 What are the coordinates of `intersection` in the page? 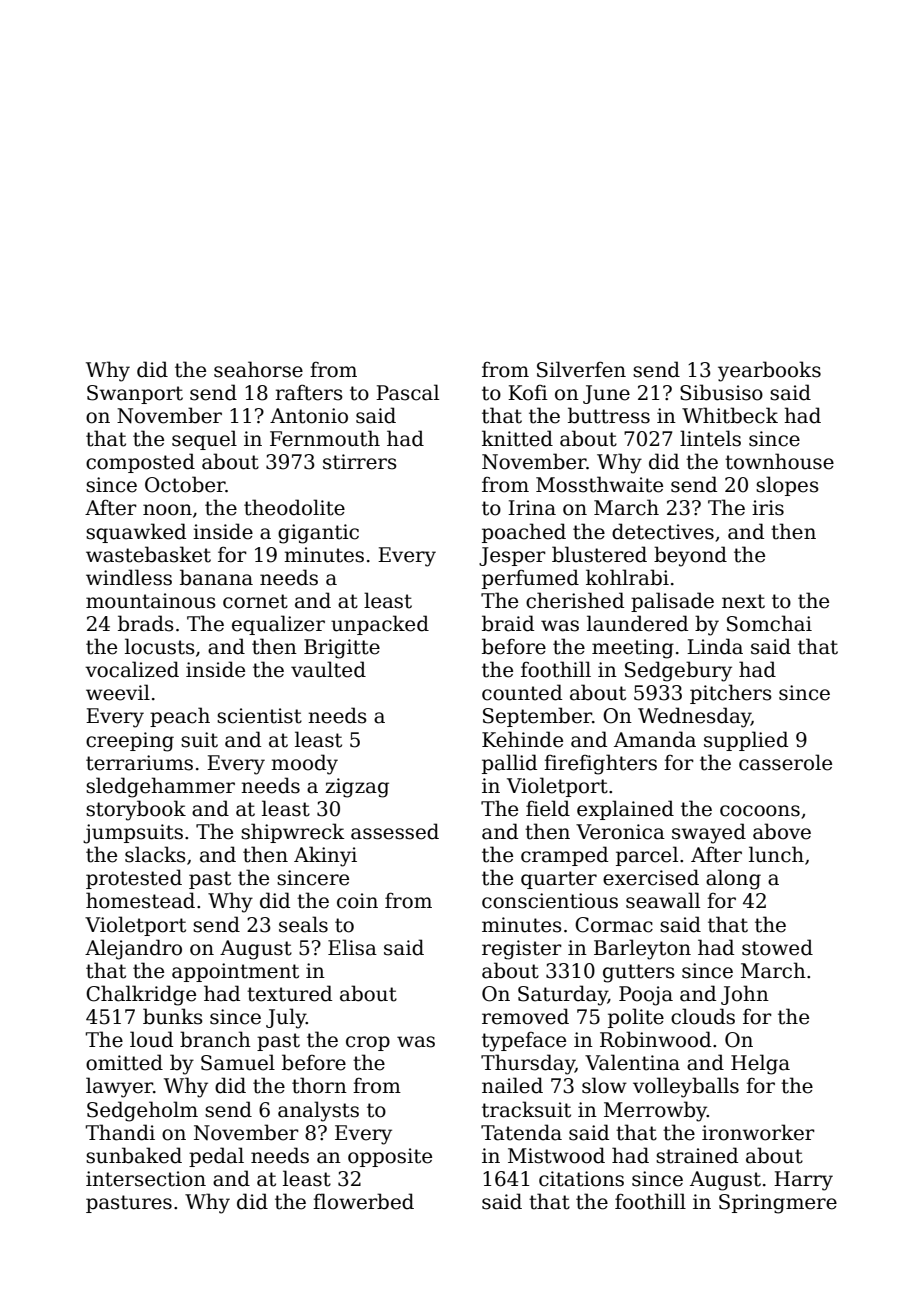 It's located at (146, 1179).
